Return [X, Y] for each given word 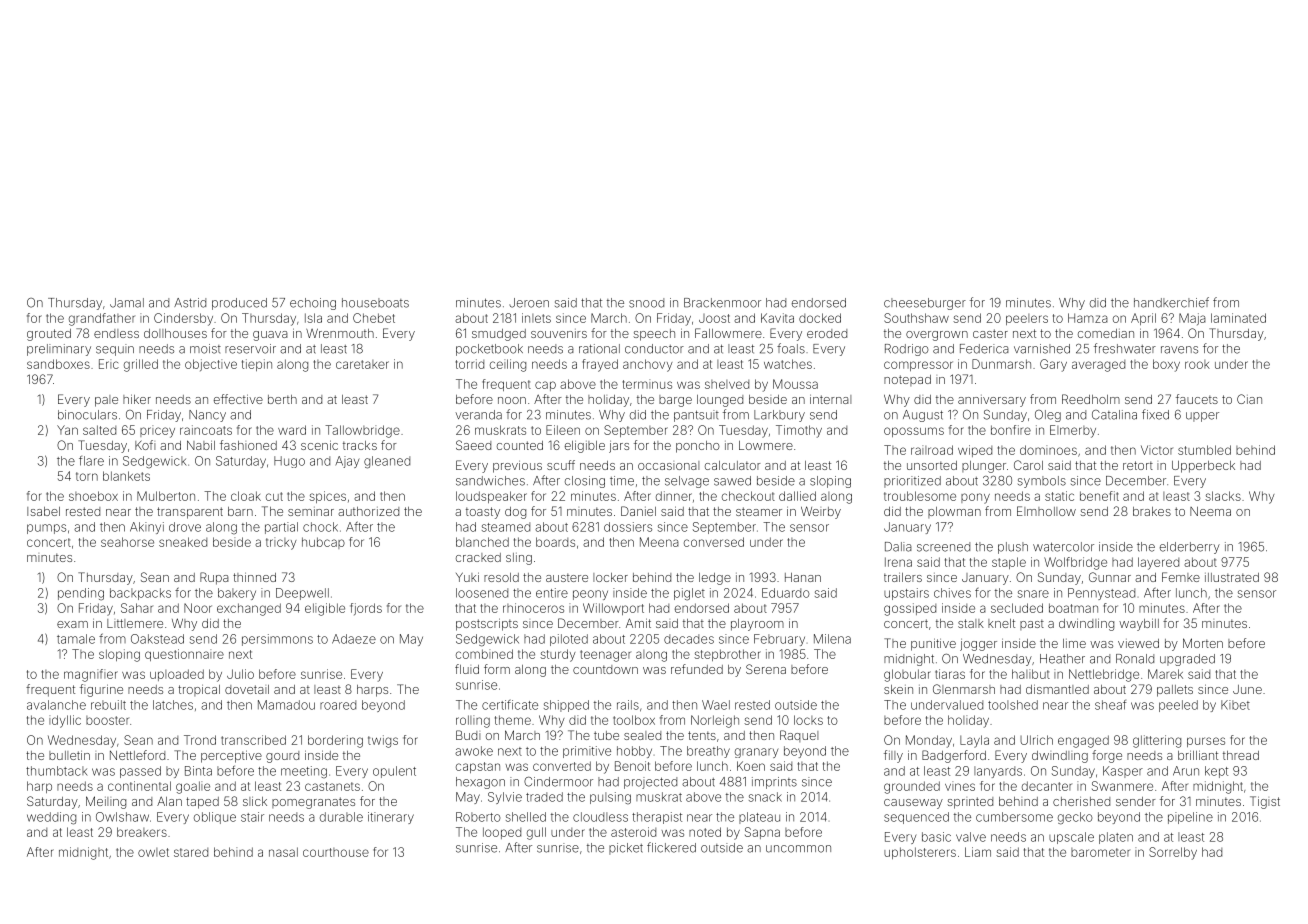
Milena [832, 639]
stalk [971, 623]
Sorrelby [1173, 853]
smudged [499, 335]
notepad [907, 380]
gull [536, 833]
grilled [141, 365]
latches [173, 705]
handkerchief [1171, 302]
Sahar [137, 608]
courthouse [336, 852]
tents [702, 735]
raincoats [206, 430]
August [923, 416]
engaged [1083, 741]
